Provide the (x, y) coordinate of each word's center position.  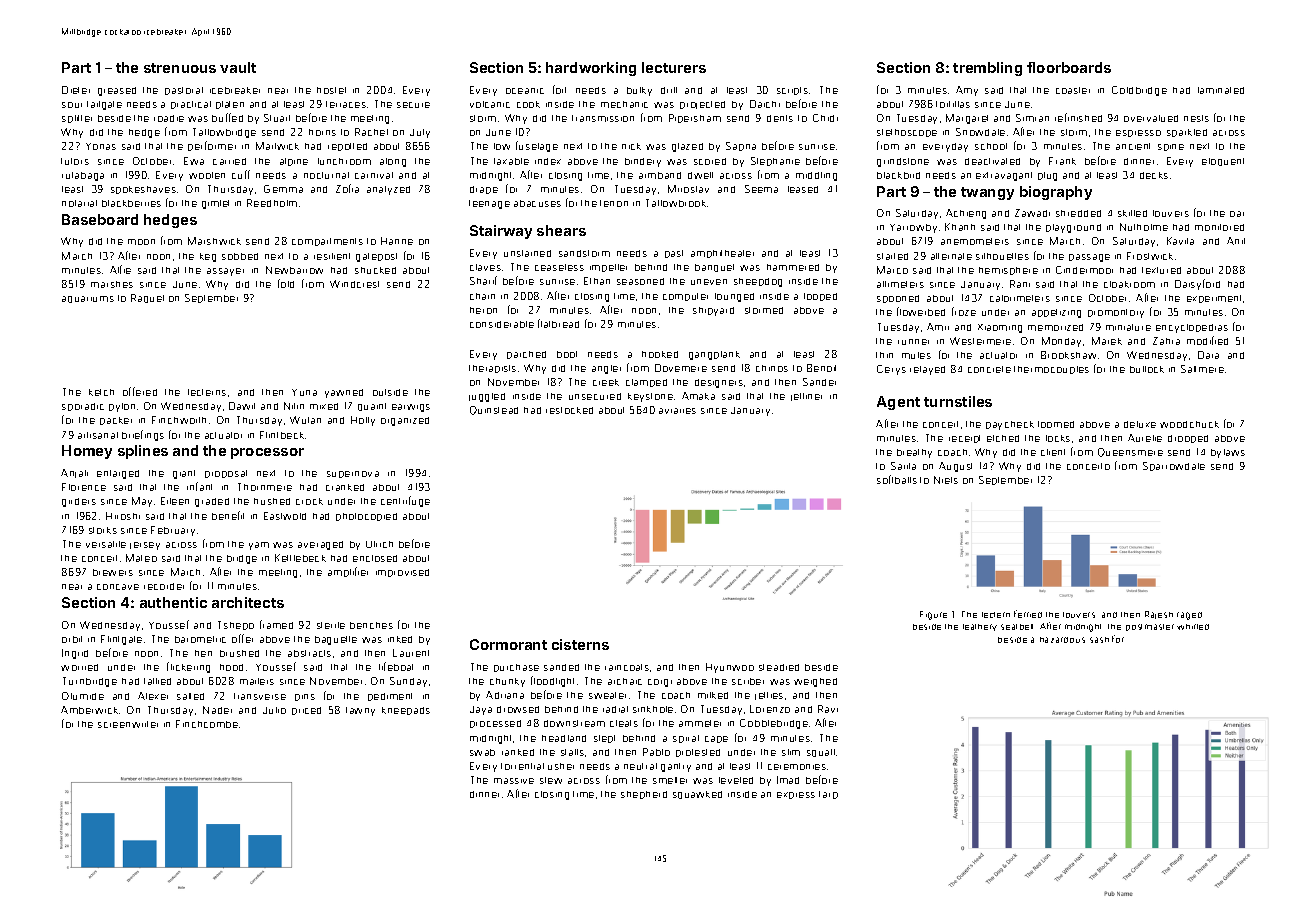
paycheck (1010, 425)
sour (72, 105)
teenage (489, 204)
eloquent (1223, 162)
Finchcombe (207, 724)
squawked (697, 795)
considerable (502, 324)
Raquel (147, 298)
